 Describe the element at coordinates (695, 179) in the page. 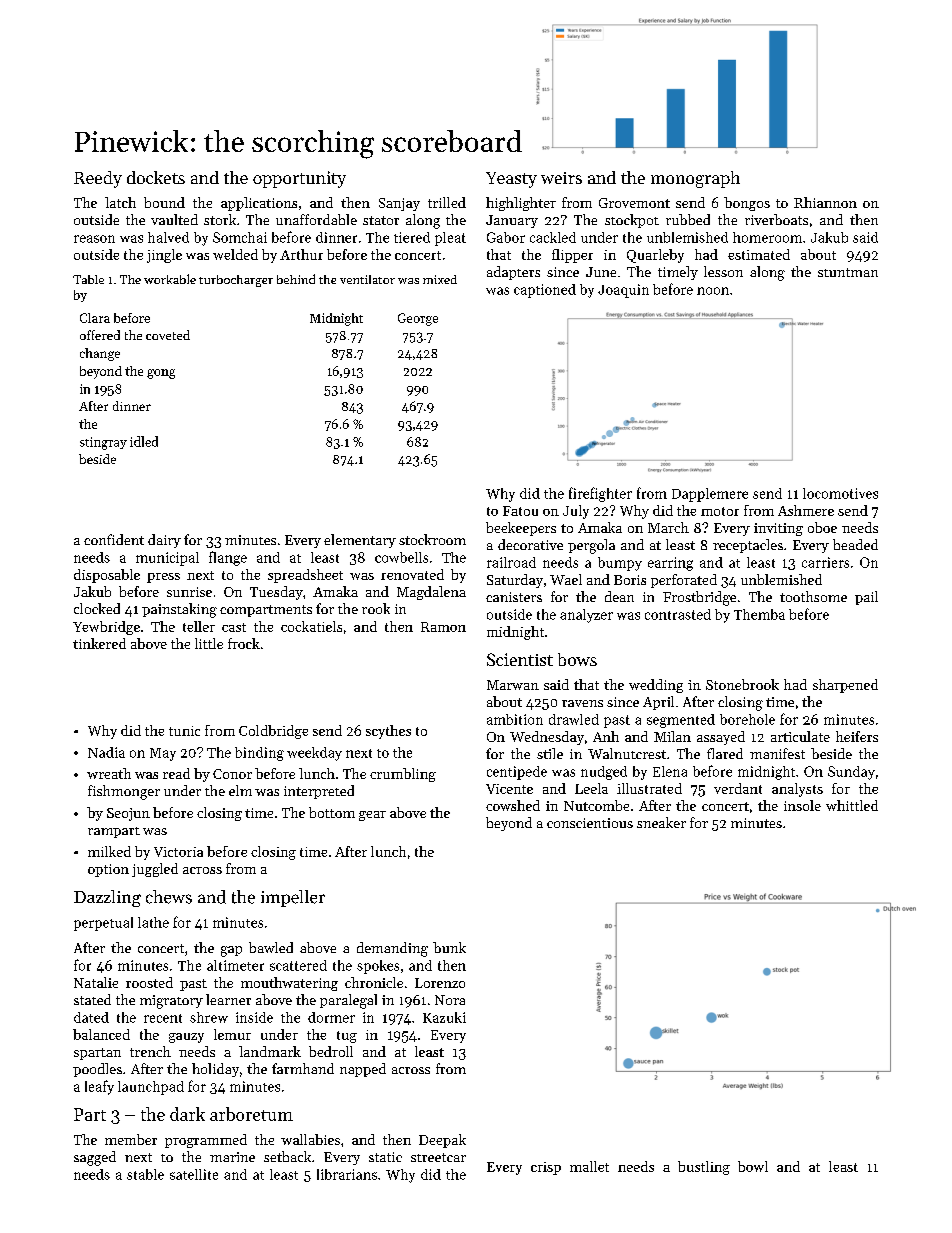

I see `monograph` at that location.
